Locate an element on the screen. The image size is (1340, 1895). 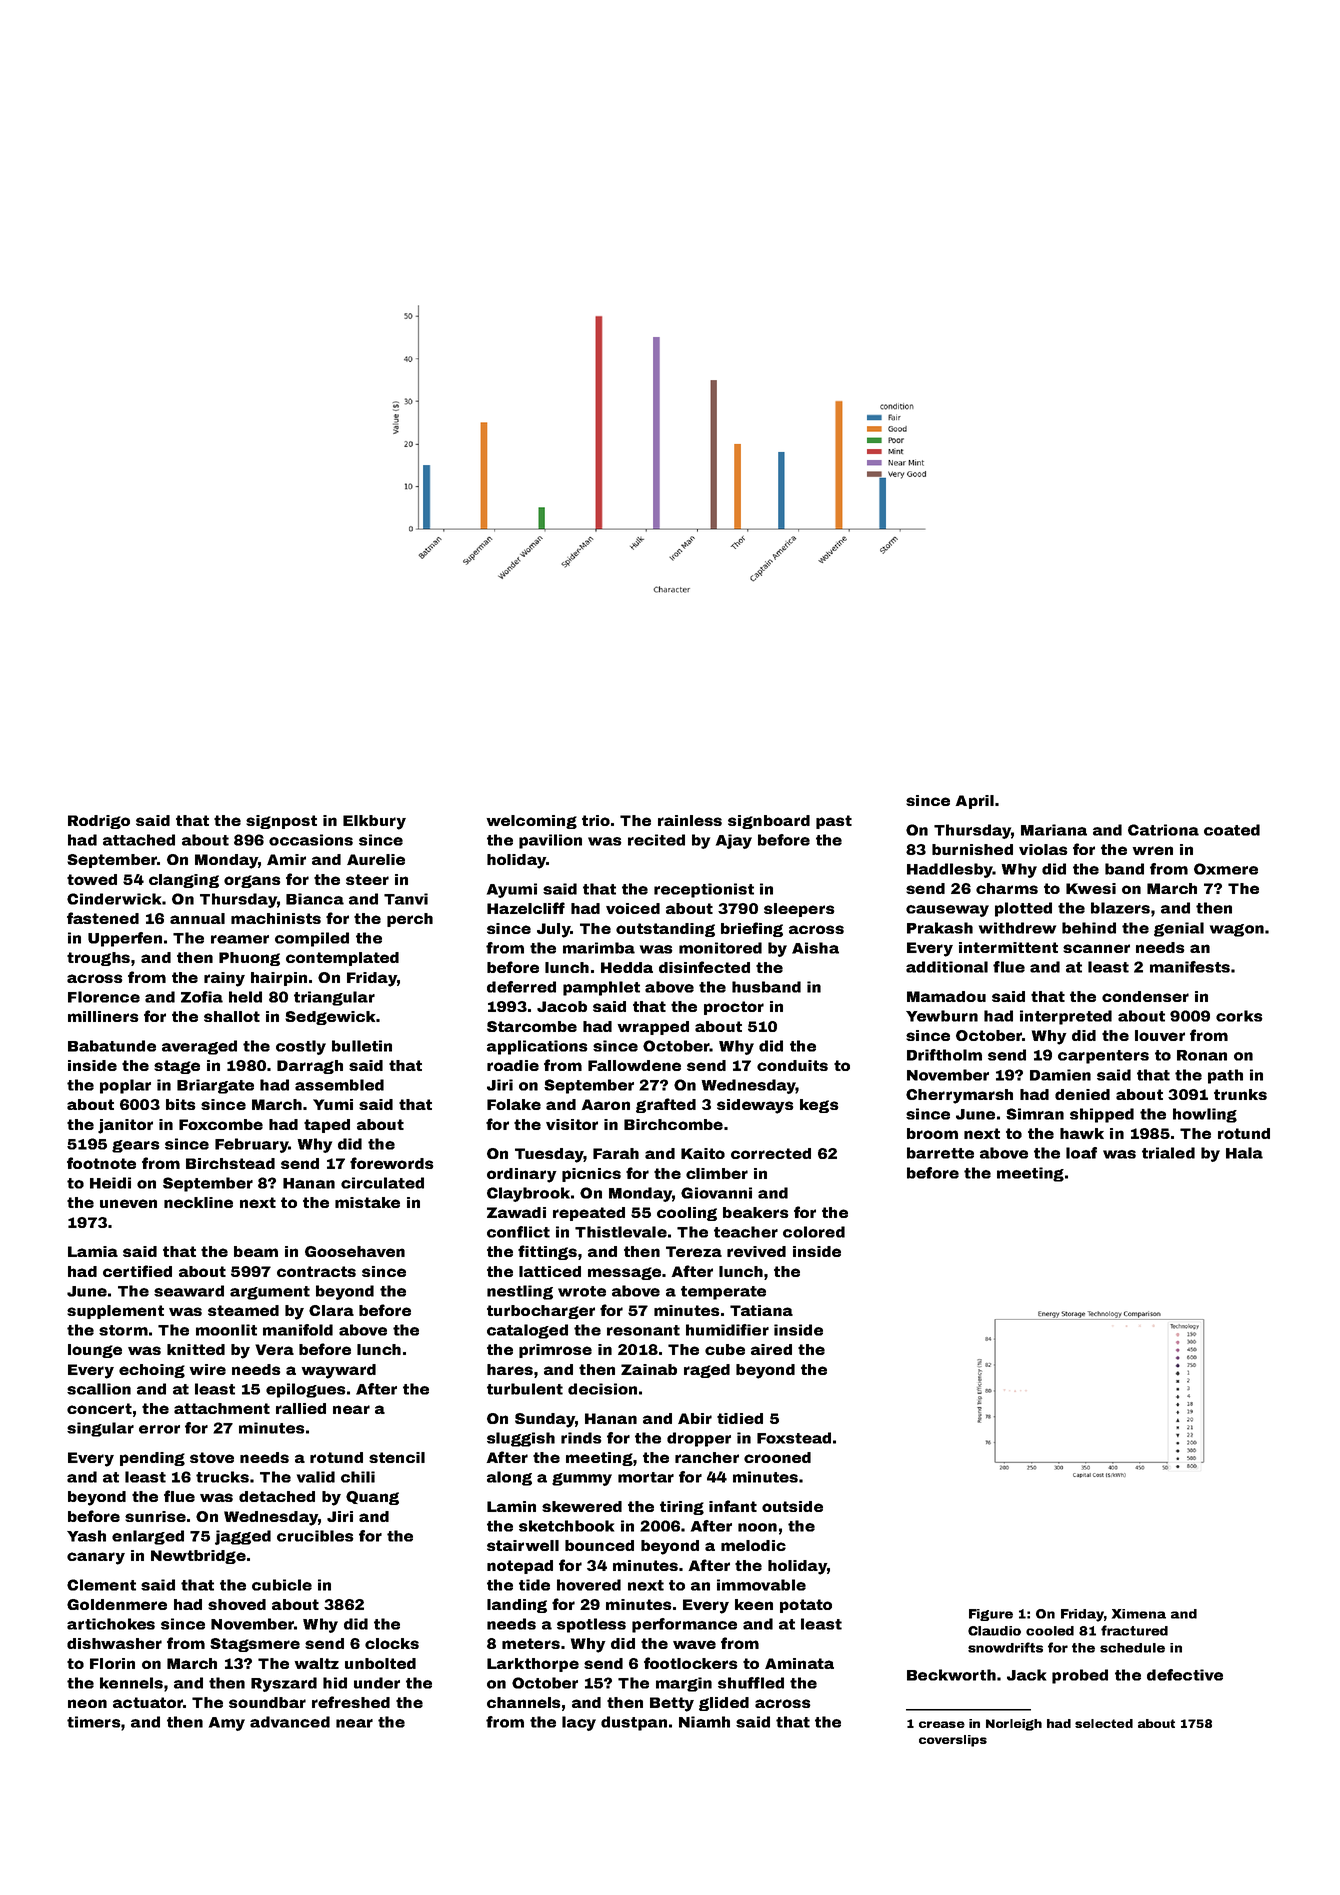
stage is located at coordinates (177, 1067).
